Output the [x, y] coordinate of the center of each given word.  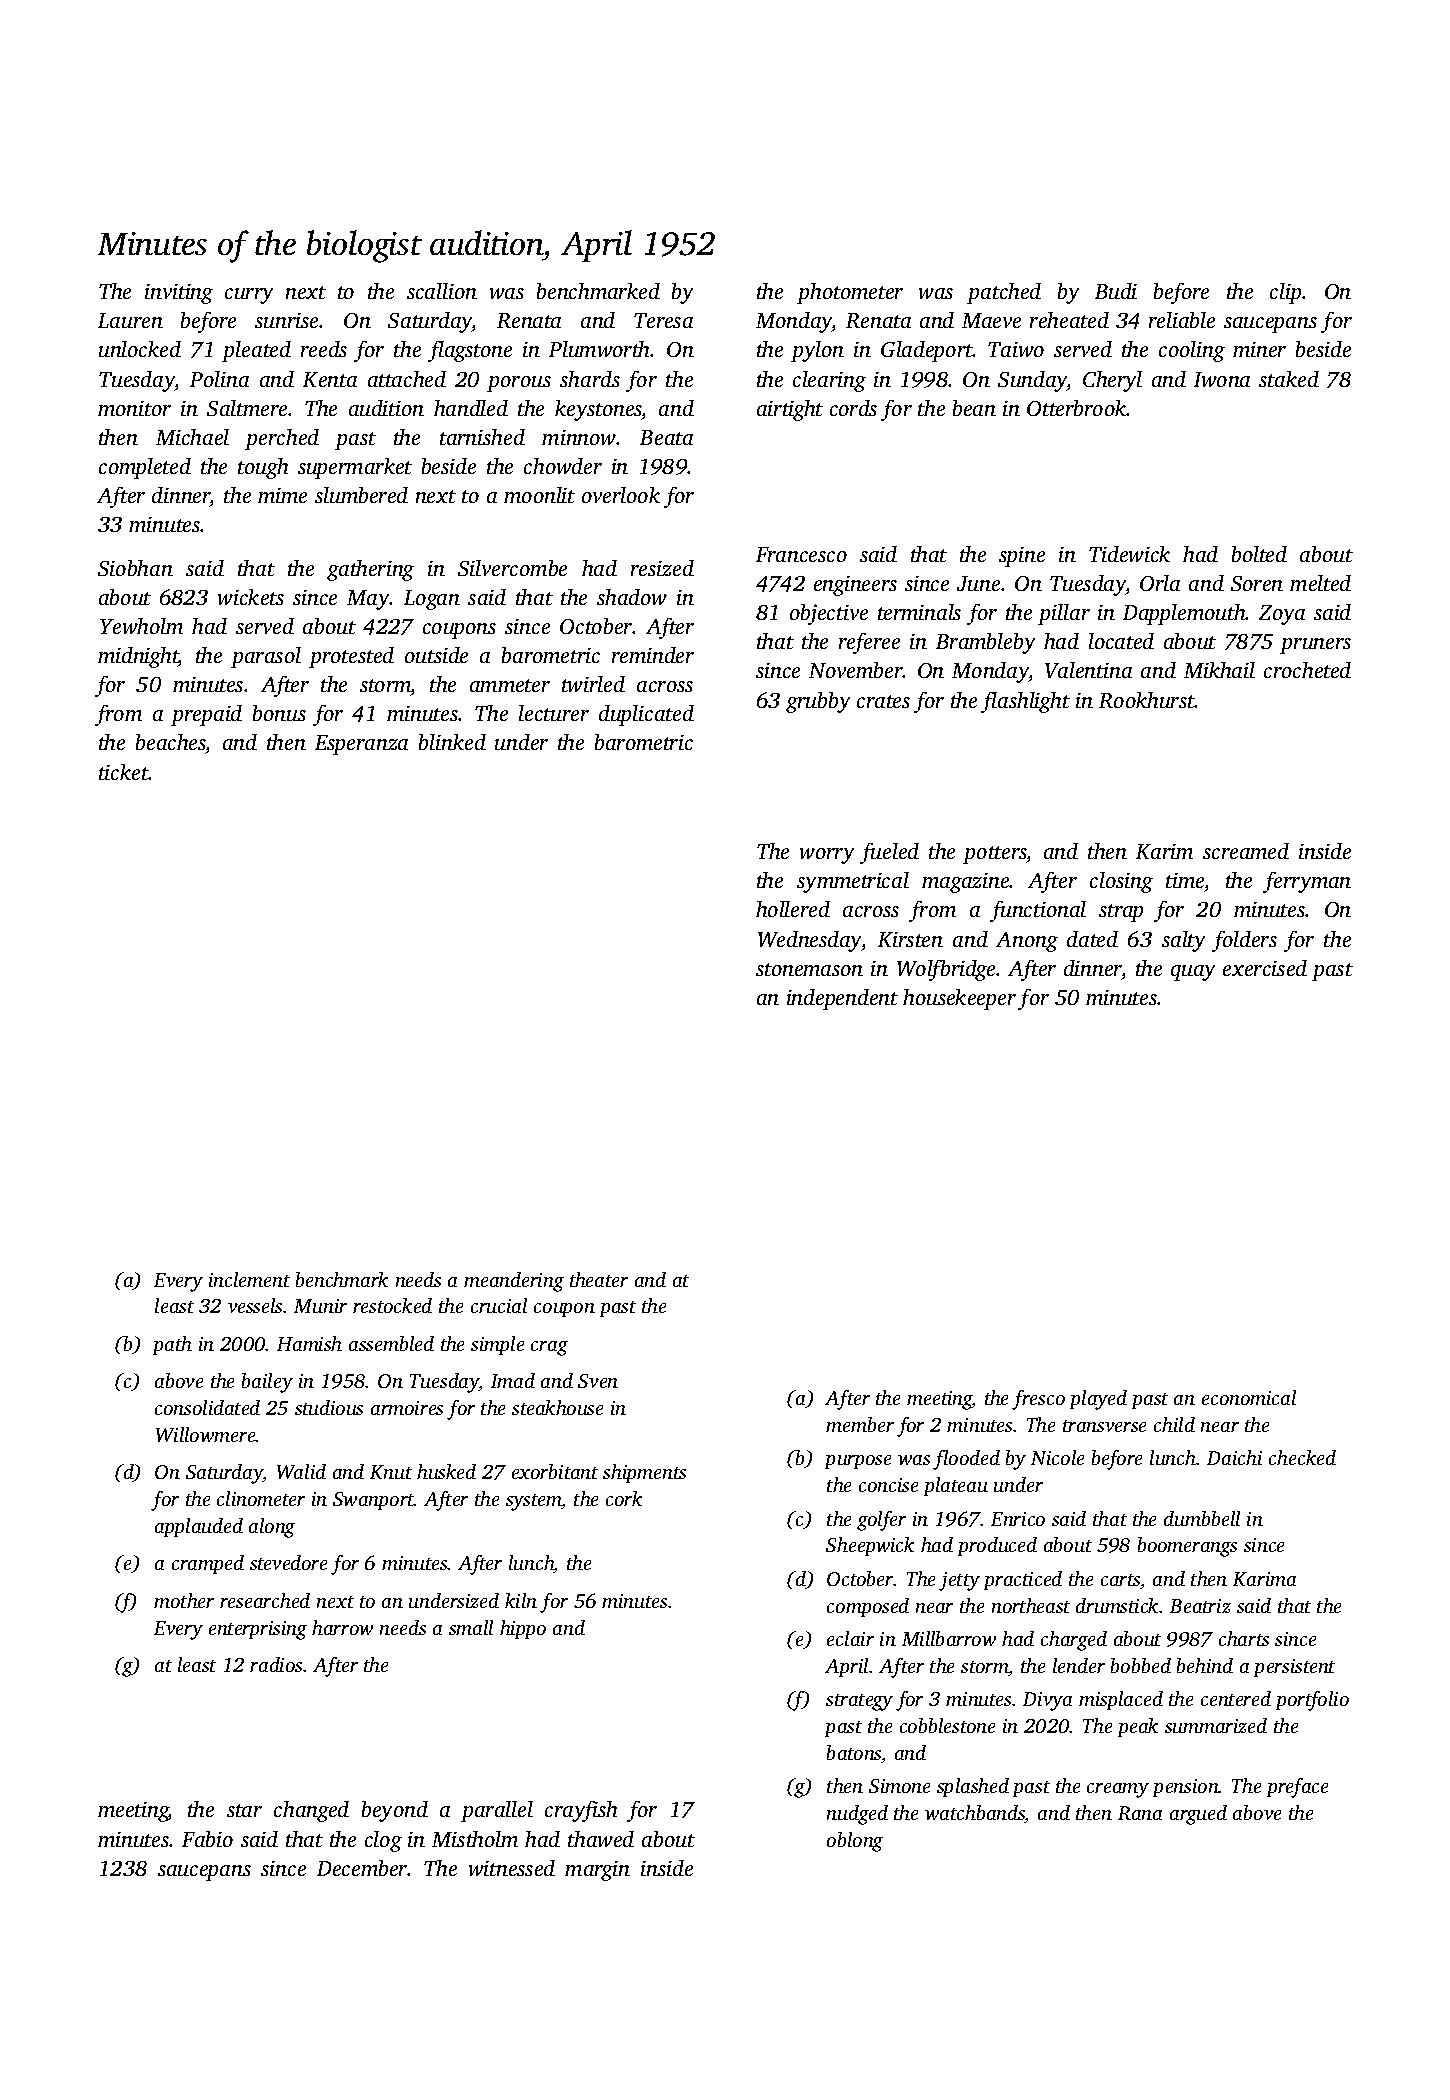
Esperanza [361, 745]
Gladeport [927, 351]
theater [599, 1279]
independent [842, 999]
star [244, 1810]
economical [1249, 1397]
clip [1285, 293]
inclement [249, 1279]
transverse [1104, 1426]
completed [145, 468]
